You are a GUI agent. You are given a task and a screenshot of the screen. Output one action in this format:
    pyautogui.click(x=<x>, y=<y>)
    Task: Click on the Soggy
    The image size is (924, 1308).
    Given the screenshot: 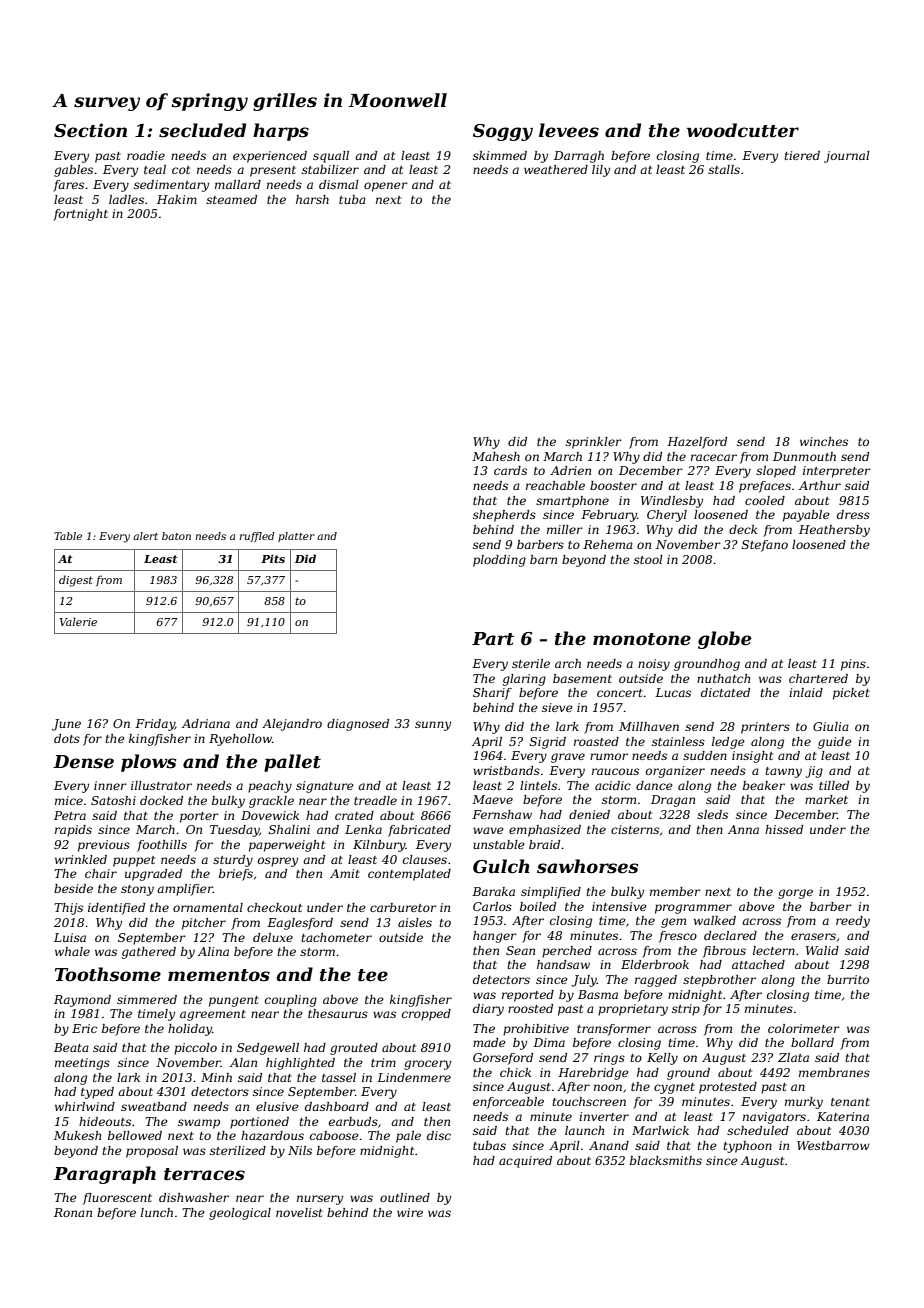 What is the action you would take?
    pyautogui.click(x=503, y=132)
